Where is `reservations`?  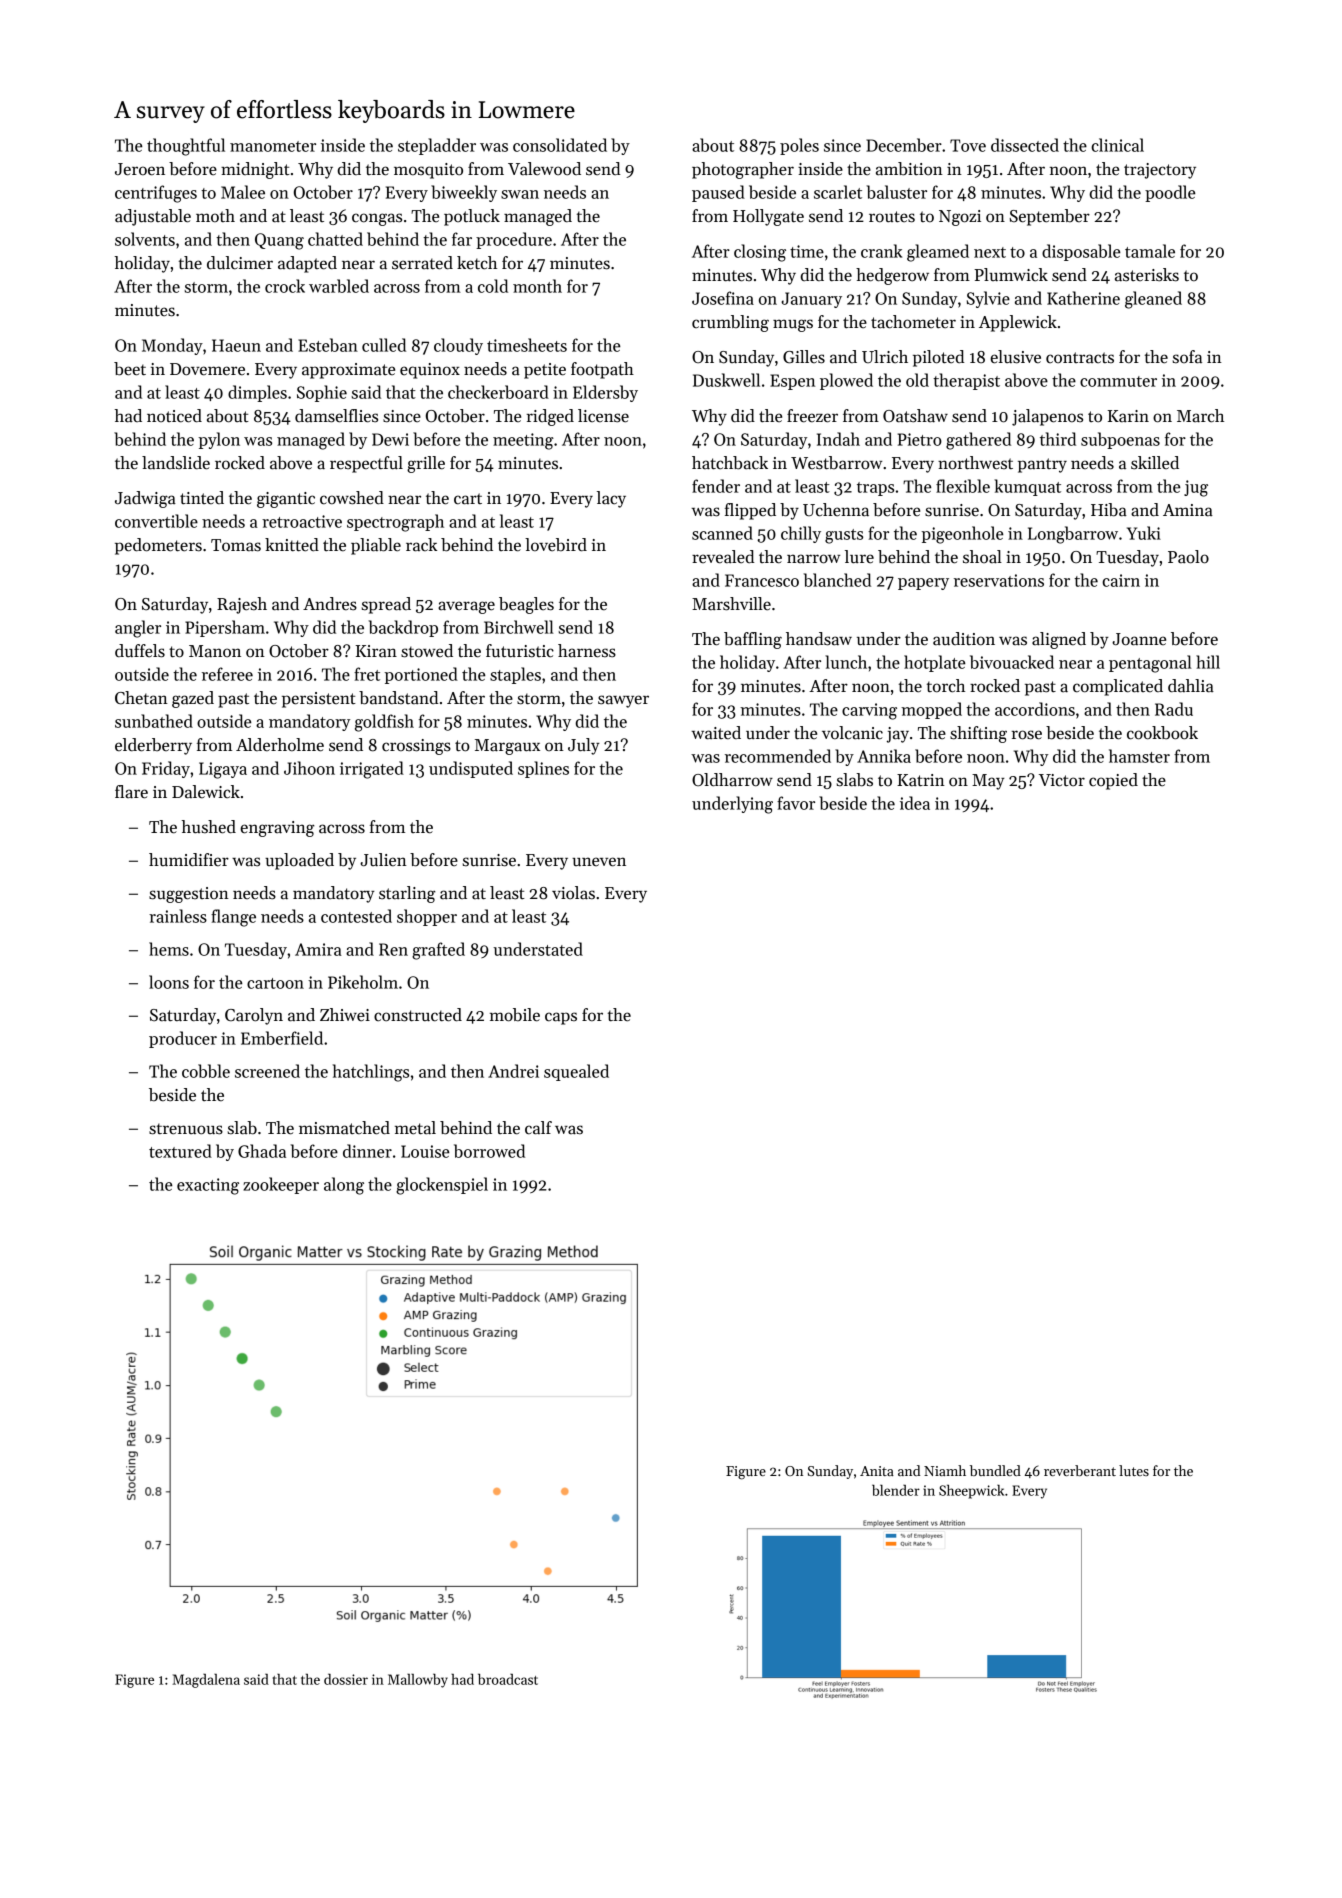
reservations is located at coordinates (999, 580).
